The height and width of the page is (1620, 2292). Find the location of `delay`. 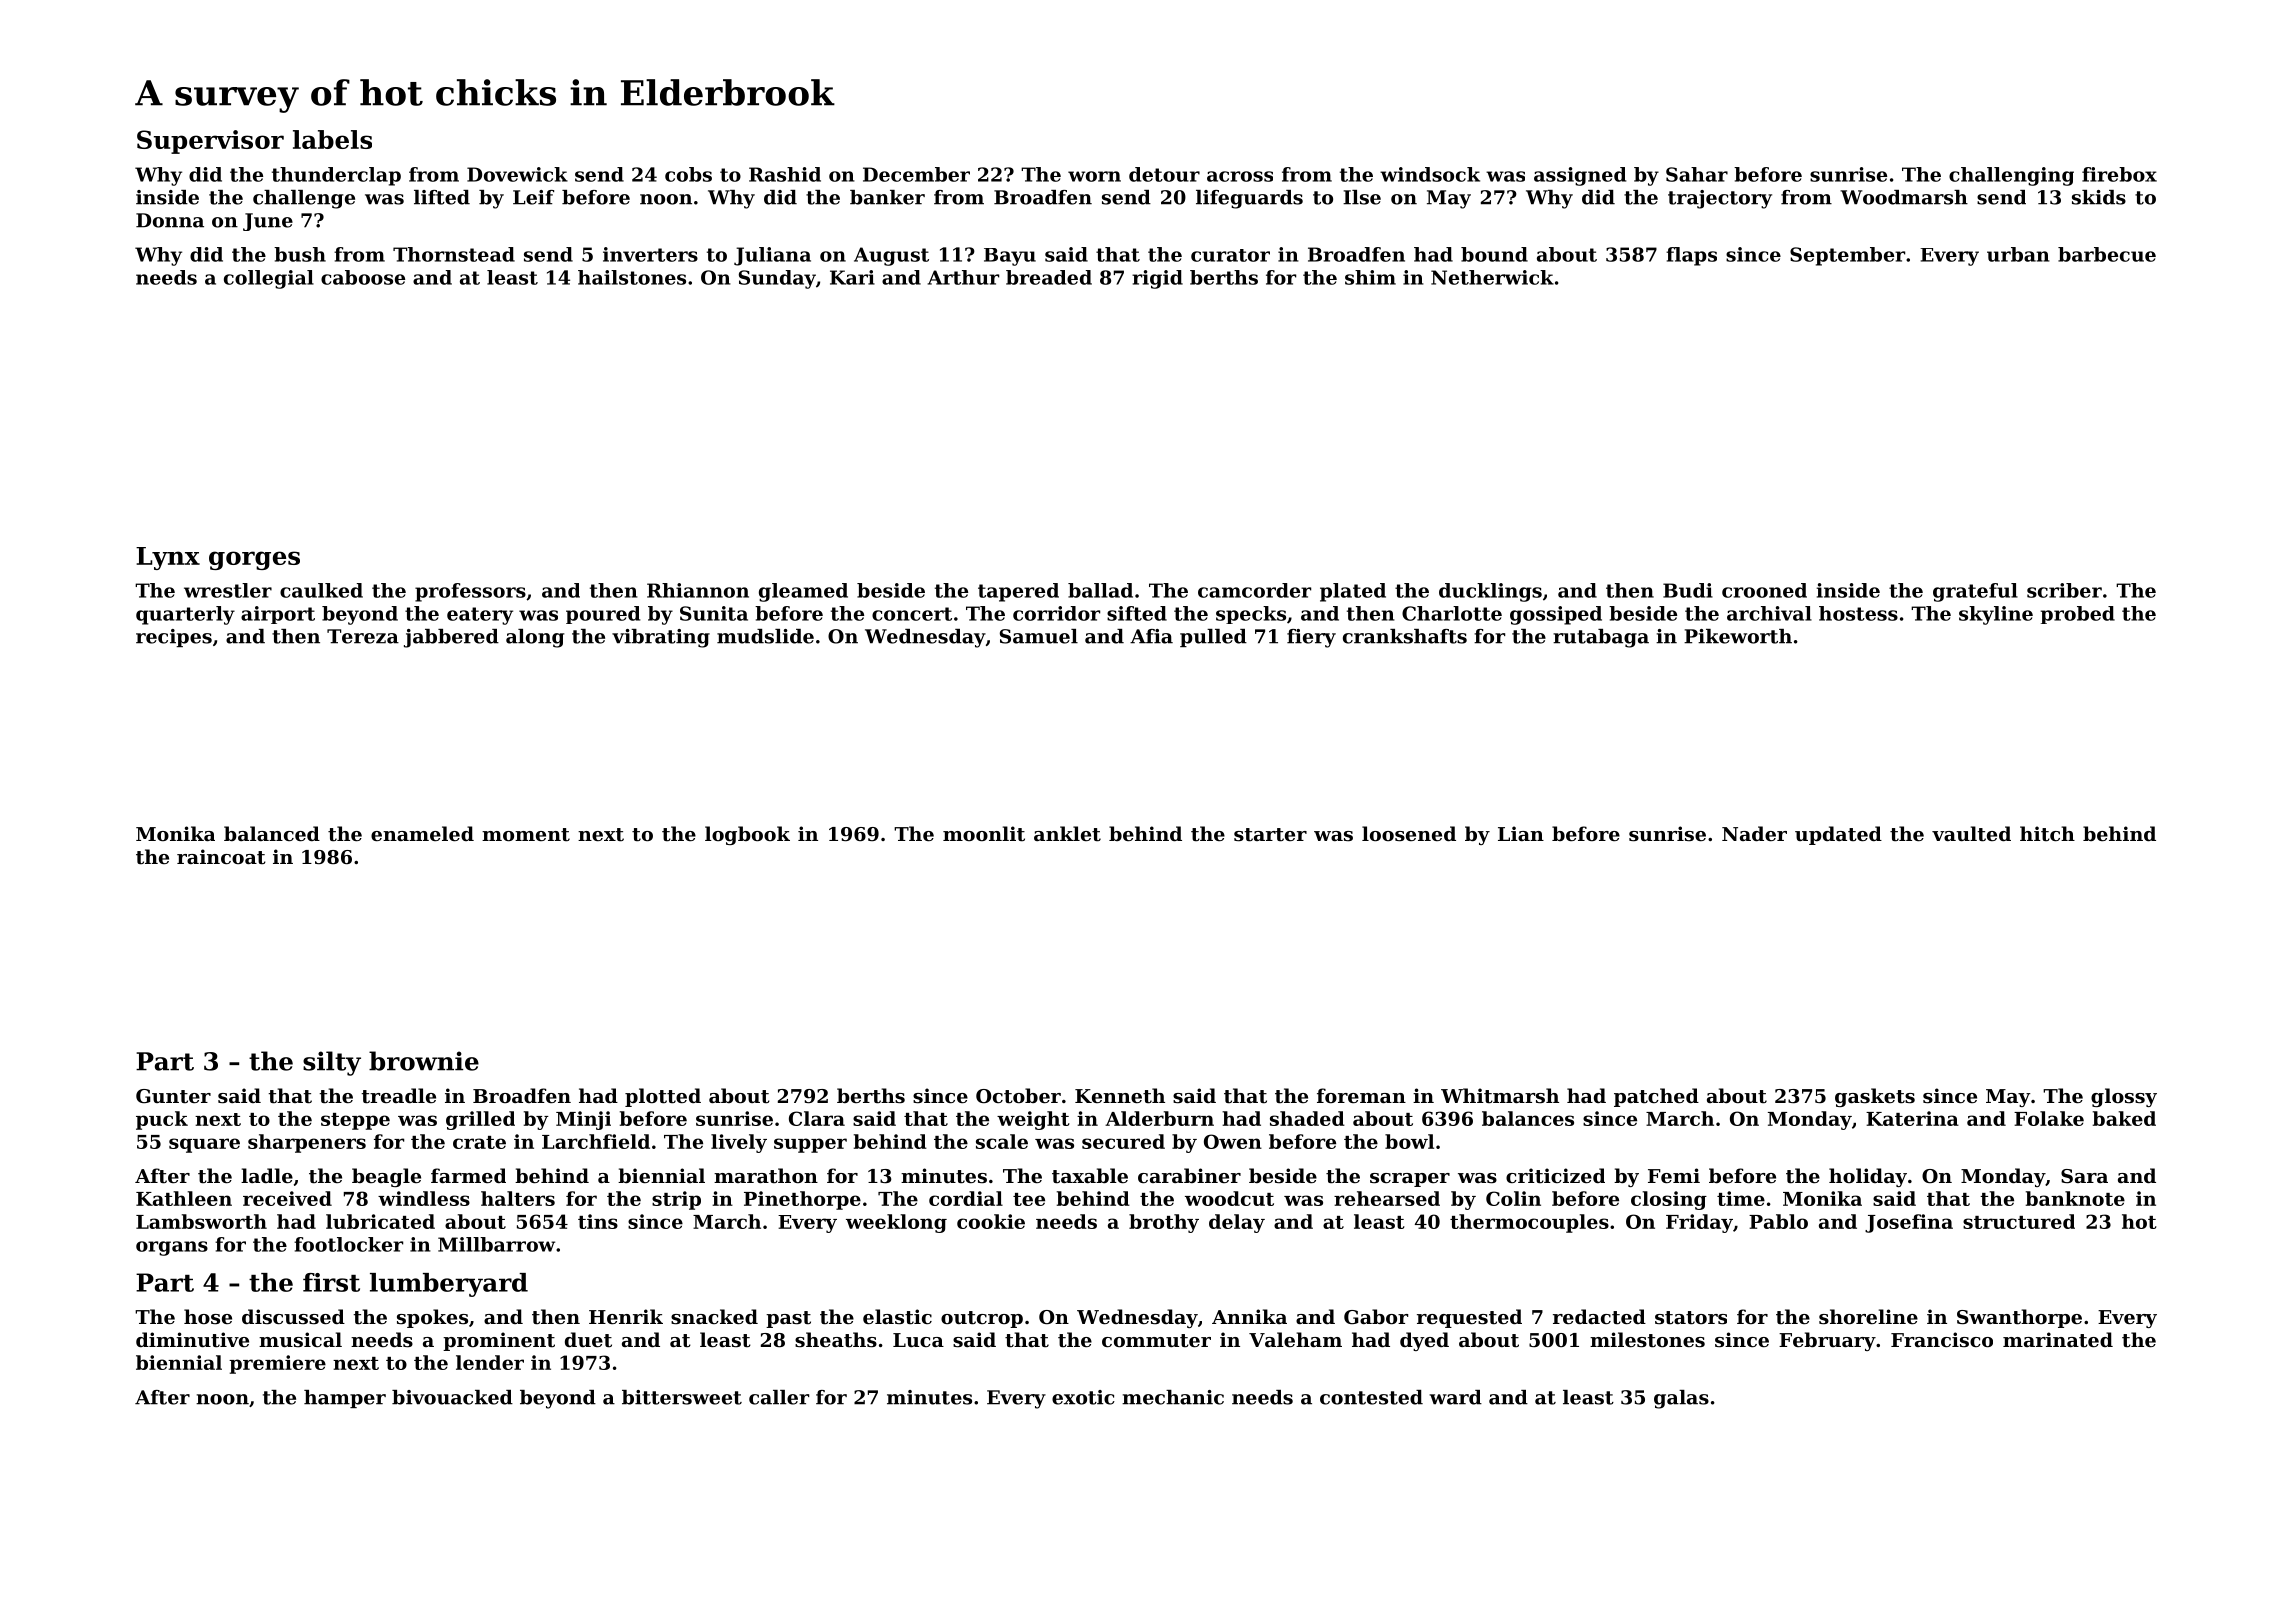

delay is located at coordinates (1237, 1223).
